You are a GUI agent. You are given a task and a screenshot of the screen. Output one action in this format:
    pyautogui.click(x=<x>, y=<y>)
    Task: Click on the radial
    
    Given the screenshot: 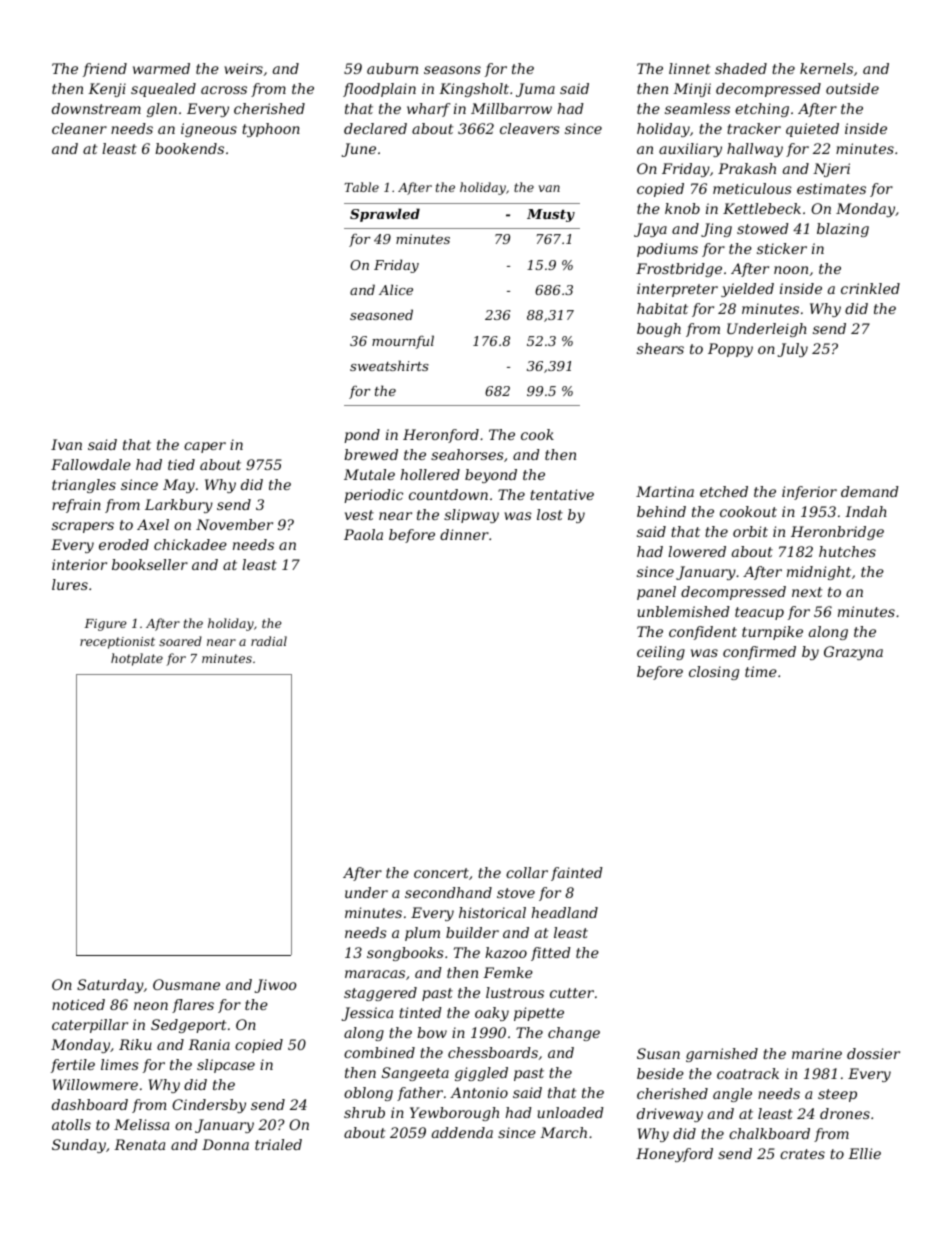 What is the action you would take?
    pyautogui.click(x=269, y=641)
